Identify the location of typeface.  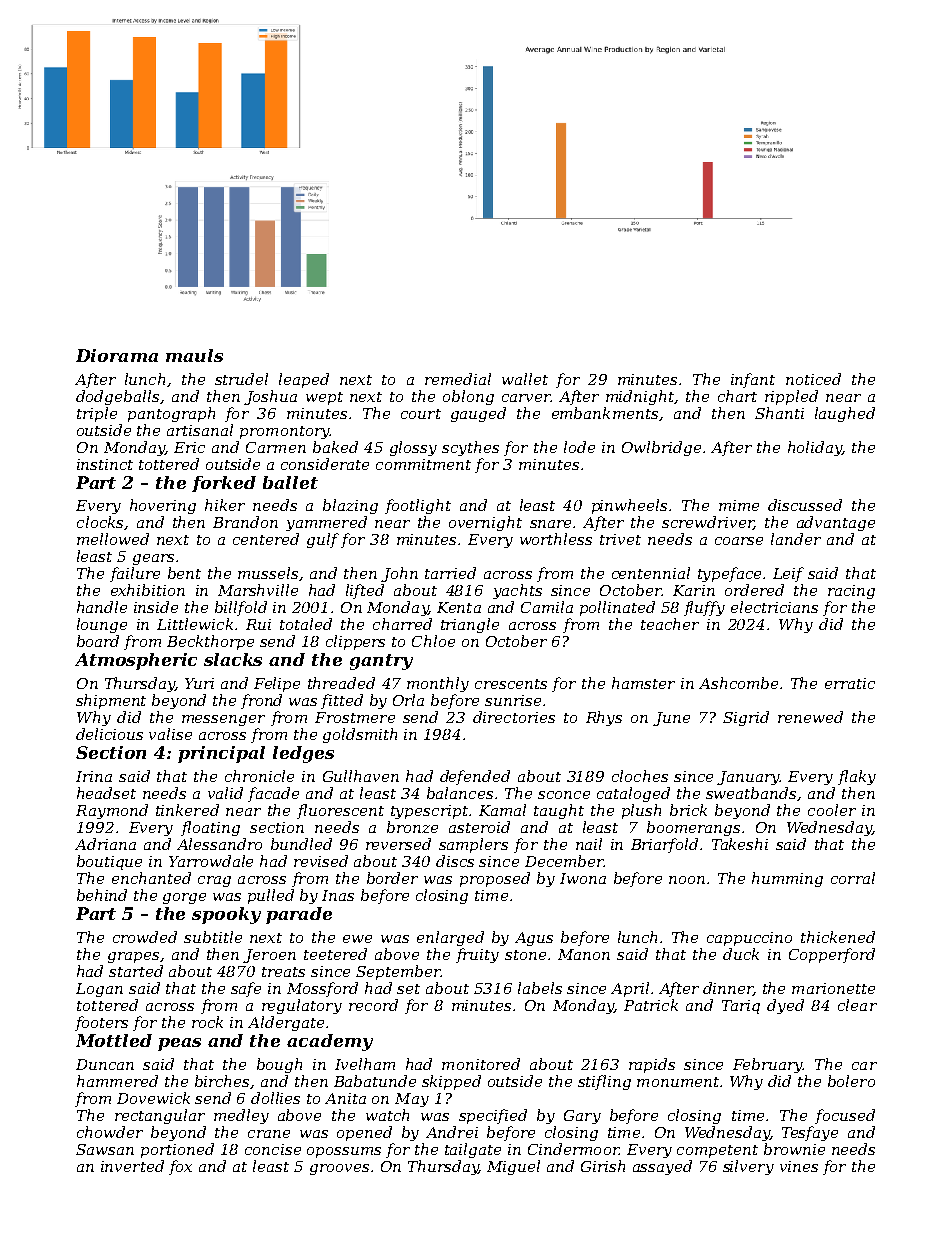
(729, 574).
